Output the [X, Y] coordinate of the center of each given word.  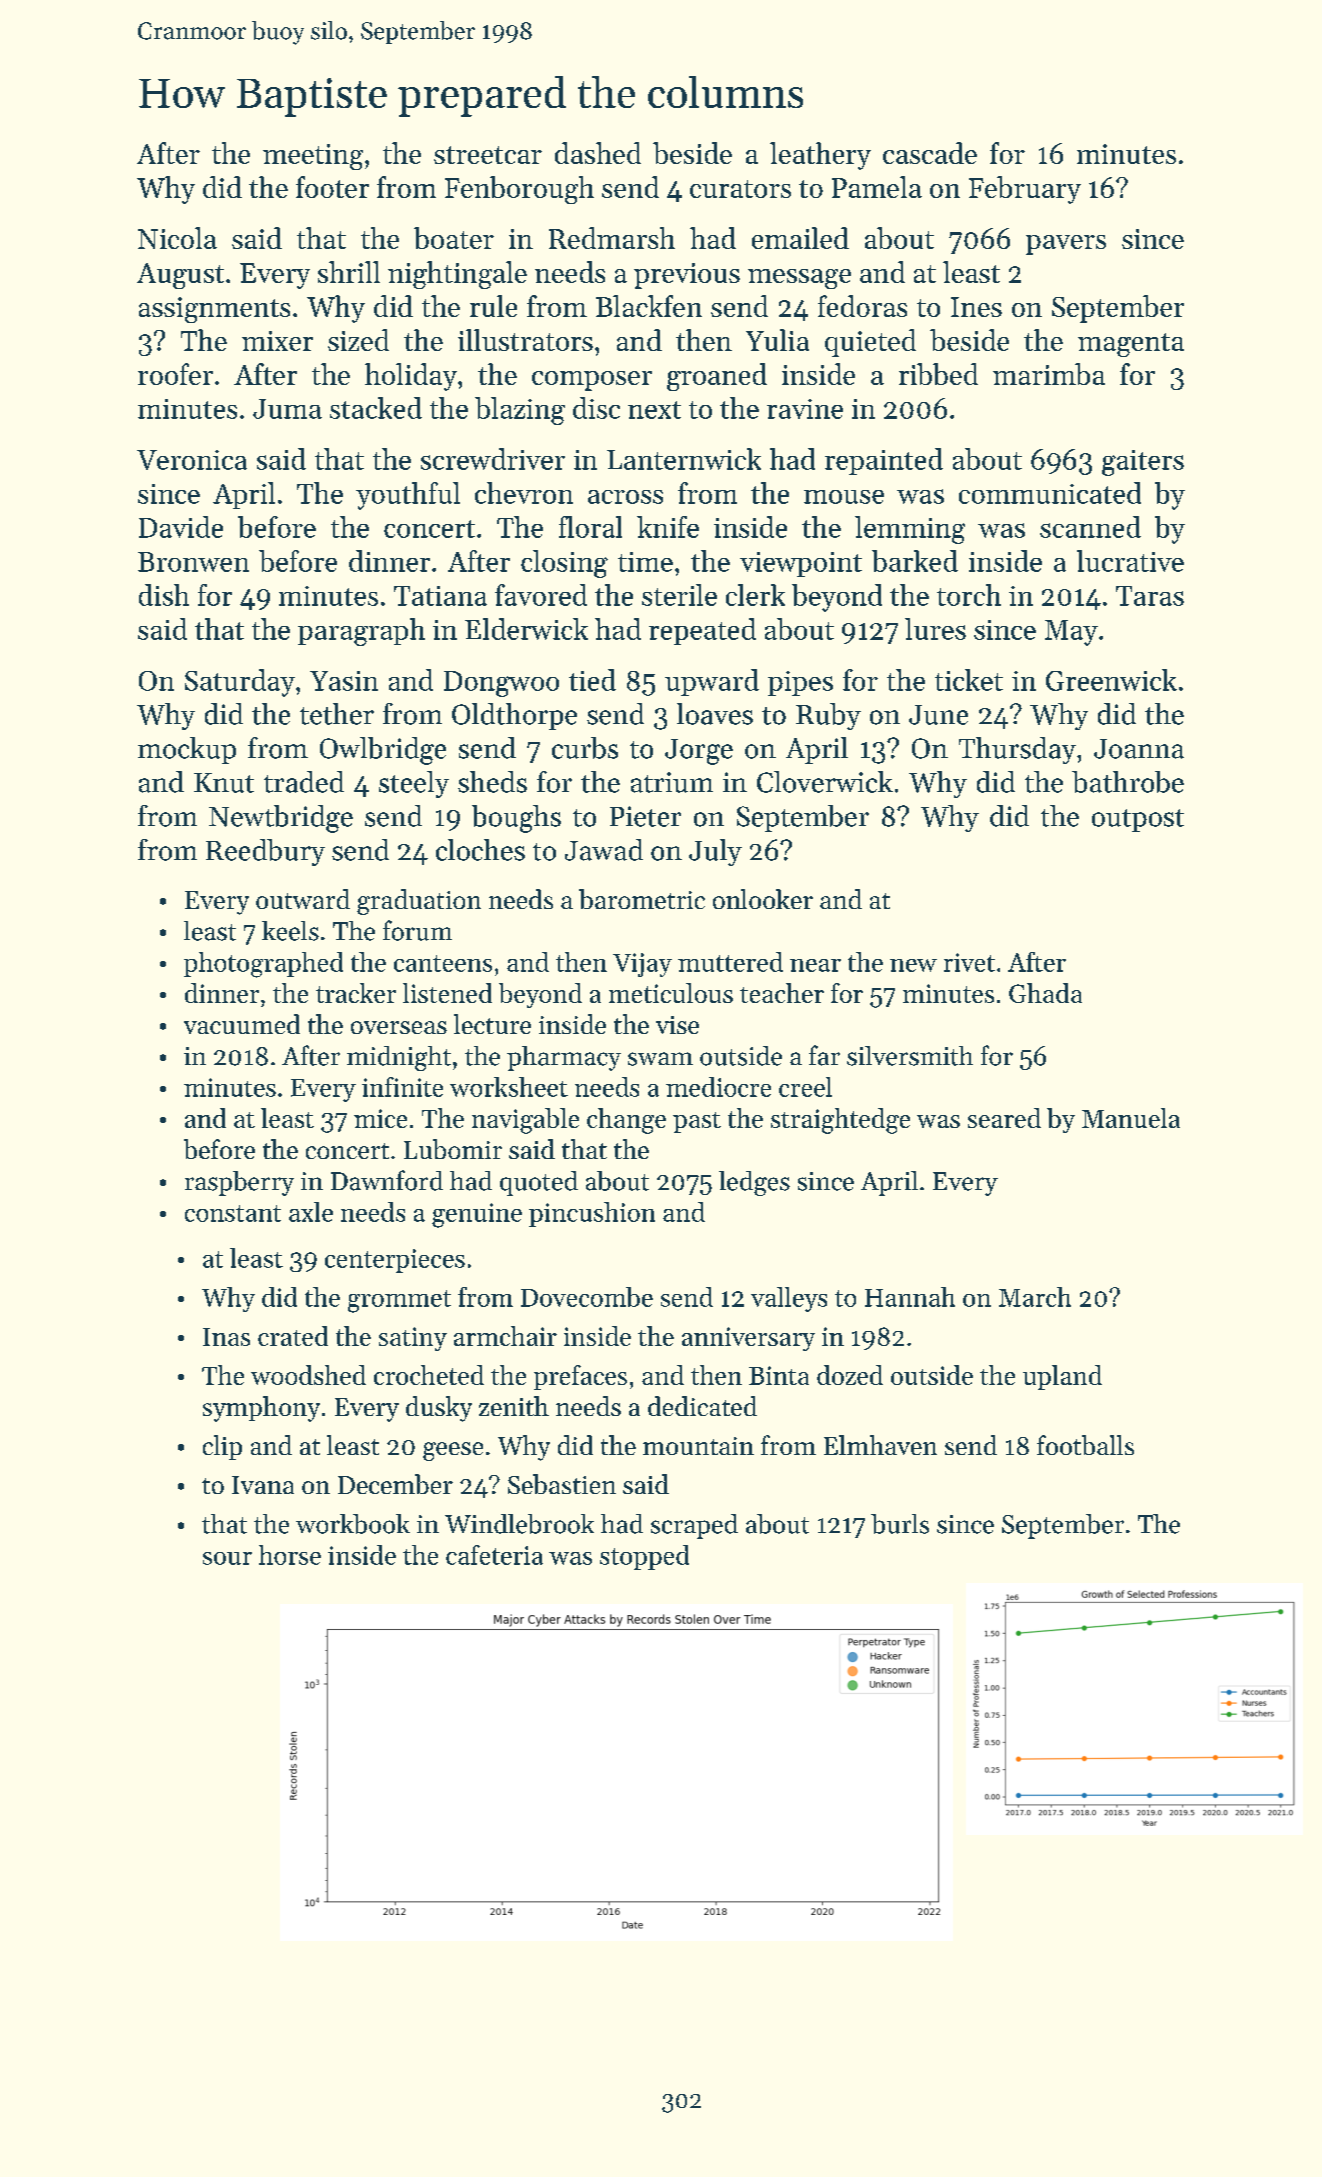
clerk [755, 595]
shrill [349, 272]
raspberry [239, 1183]
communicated [1050, 493]
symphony [261, 1409]
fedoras [862, 306]
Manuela [1131, 1118]
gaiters [1143, 463]
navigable [525, 1121]
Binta [779, 1375]
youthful [408, 496]
